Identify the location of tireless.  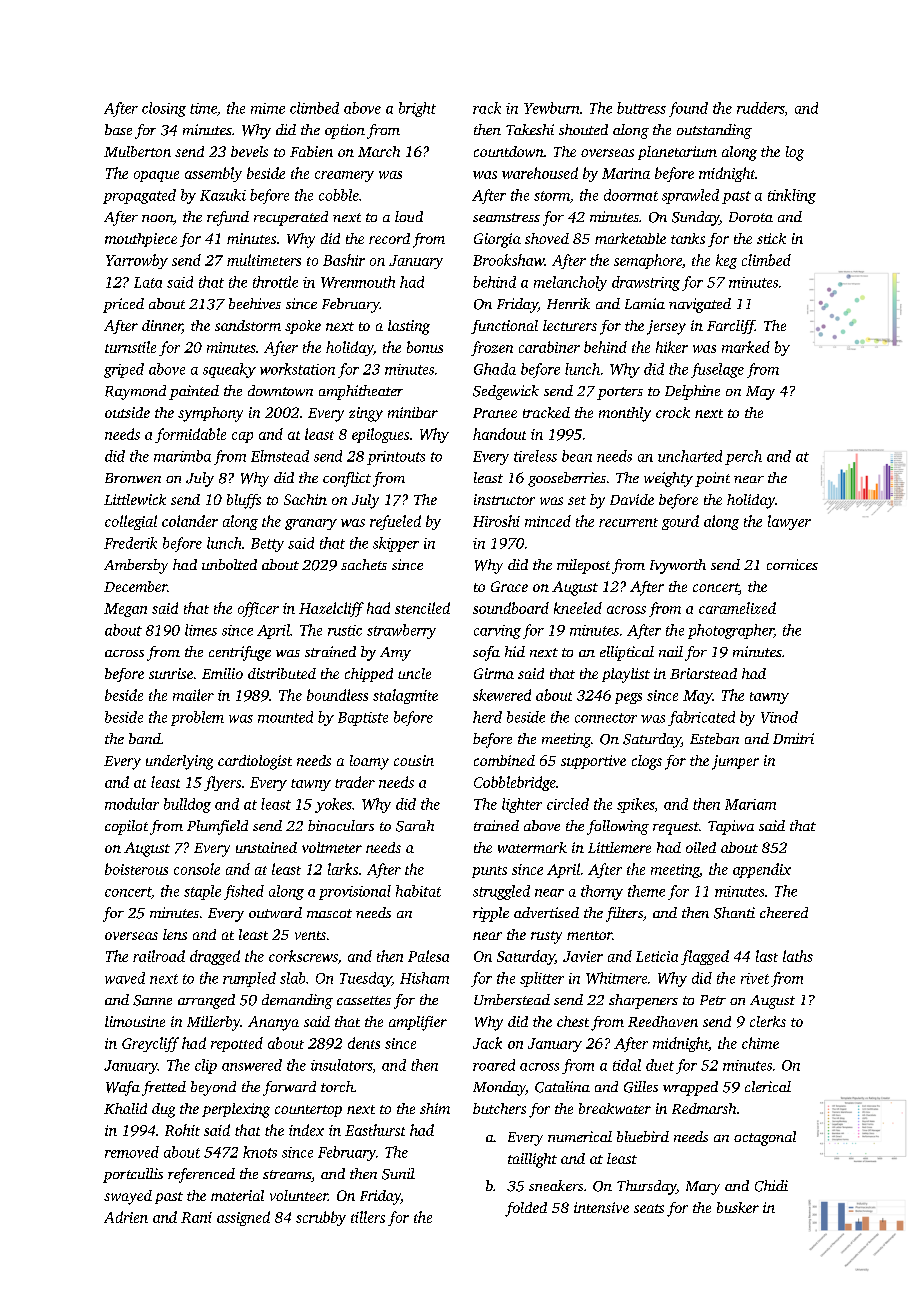
(535, 456).
